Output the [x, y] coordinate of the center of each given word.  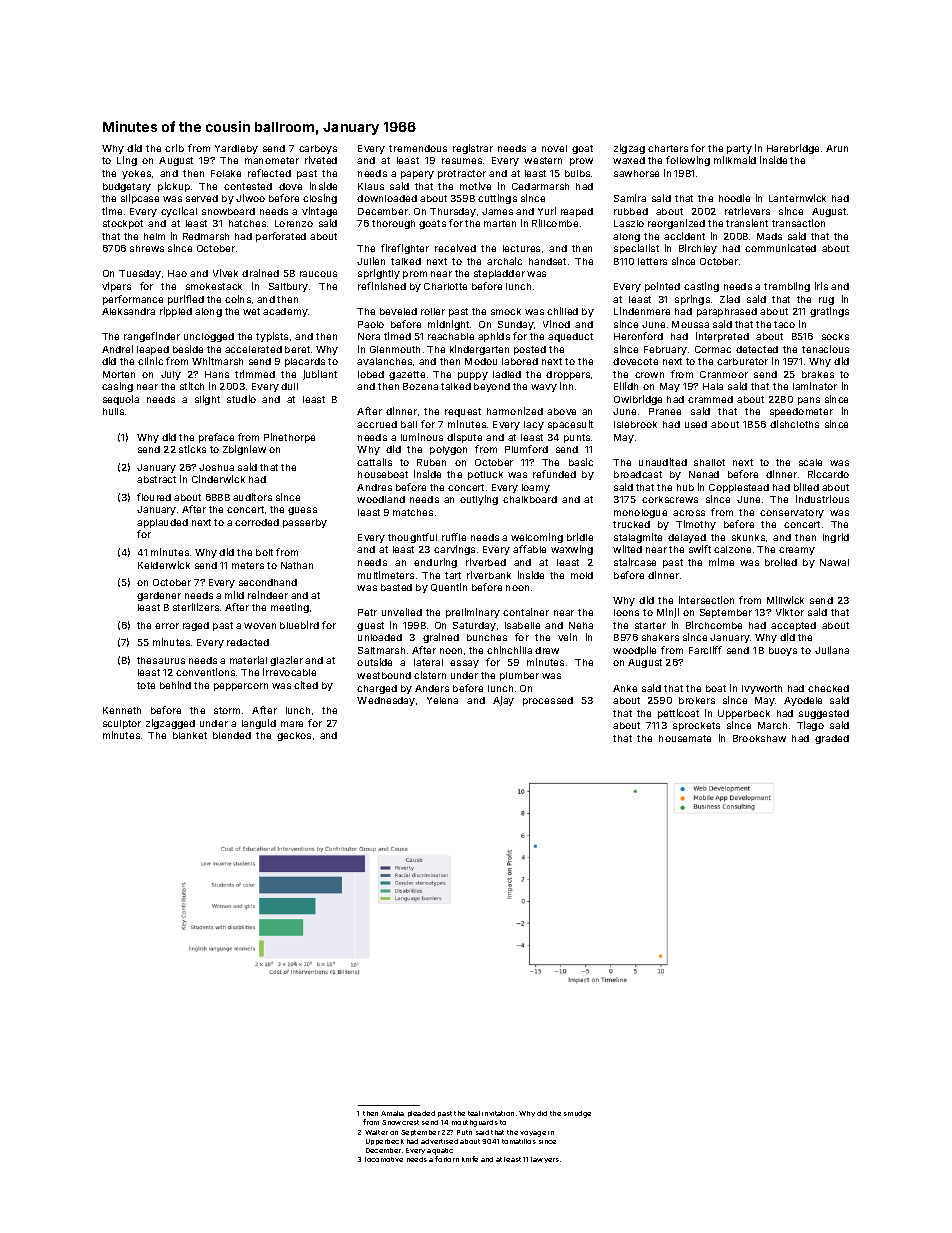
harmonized [515, 411]
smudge [577, 1114]
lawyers [545, 1160]
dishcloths [794, 424]
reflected [269, 173]
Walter [376, 1132]
